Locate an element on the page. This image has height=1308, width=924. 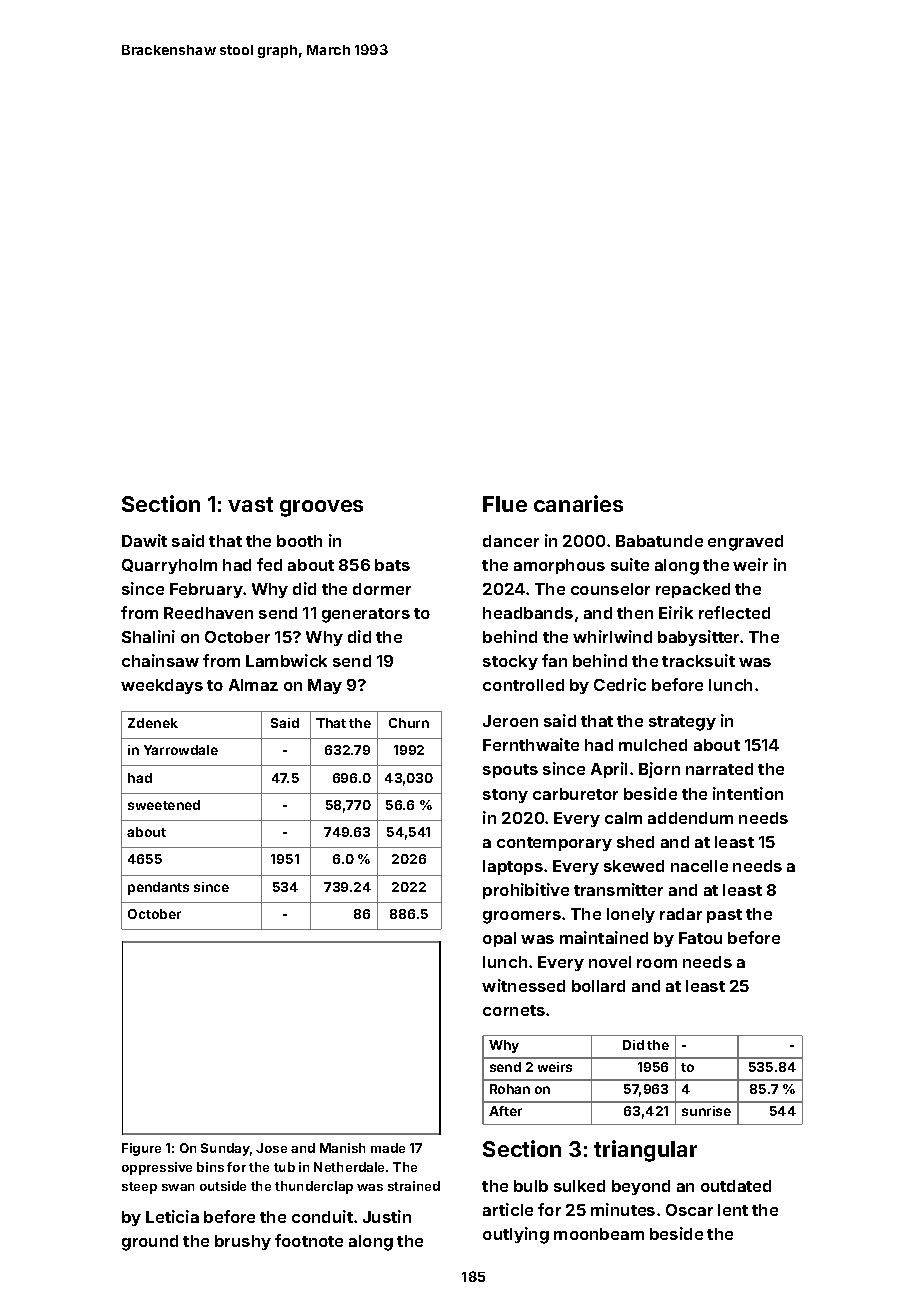
fed is located at coordinates (269, 564).
